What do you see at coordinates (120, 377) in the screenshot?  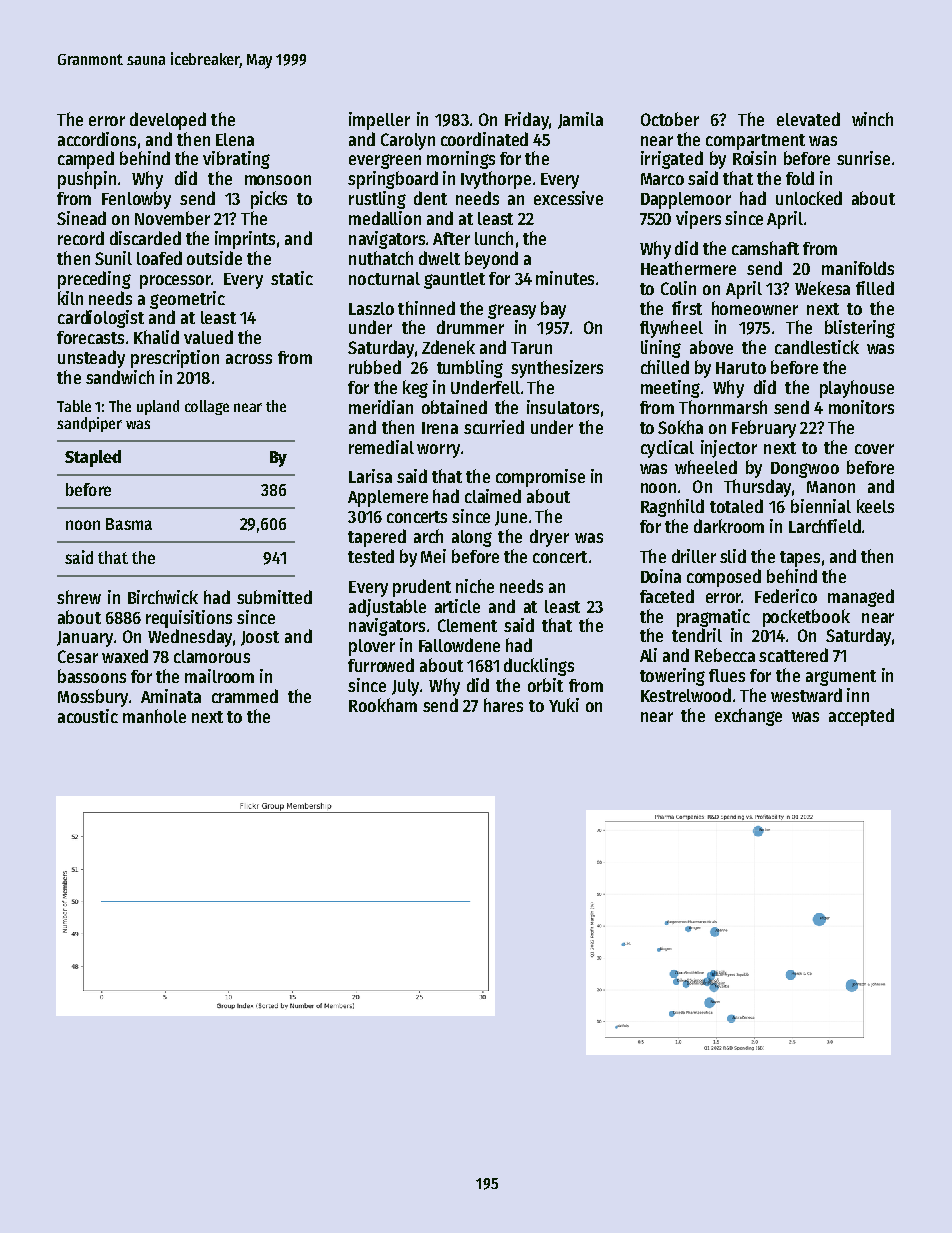 I see `sandwich` at bounding box center [120, 377].
